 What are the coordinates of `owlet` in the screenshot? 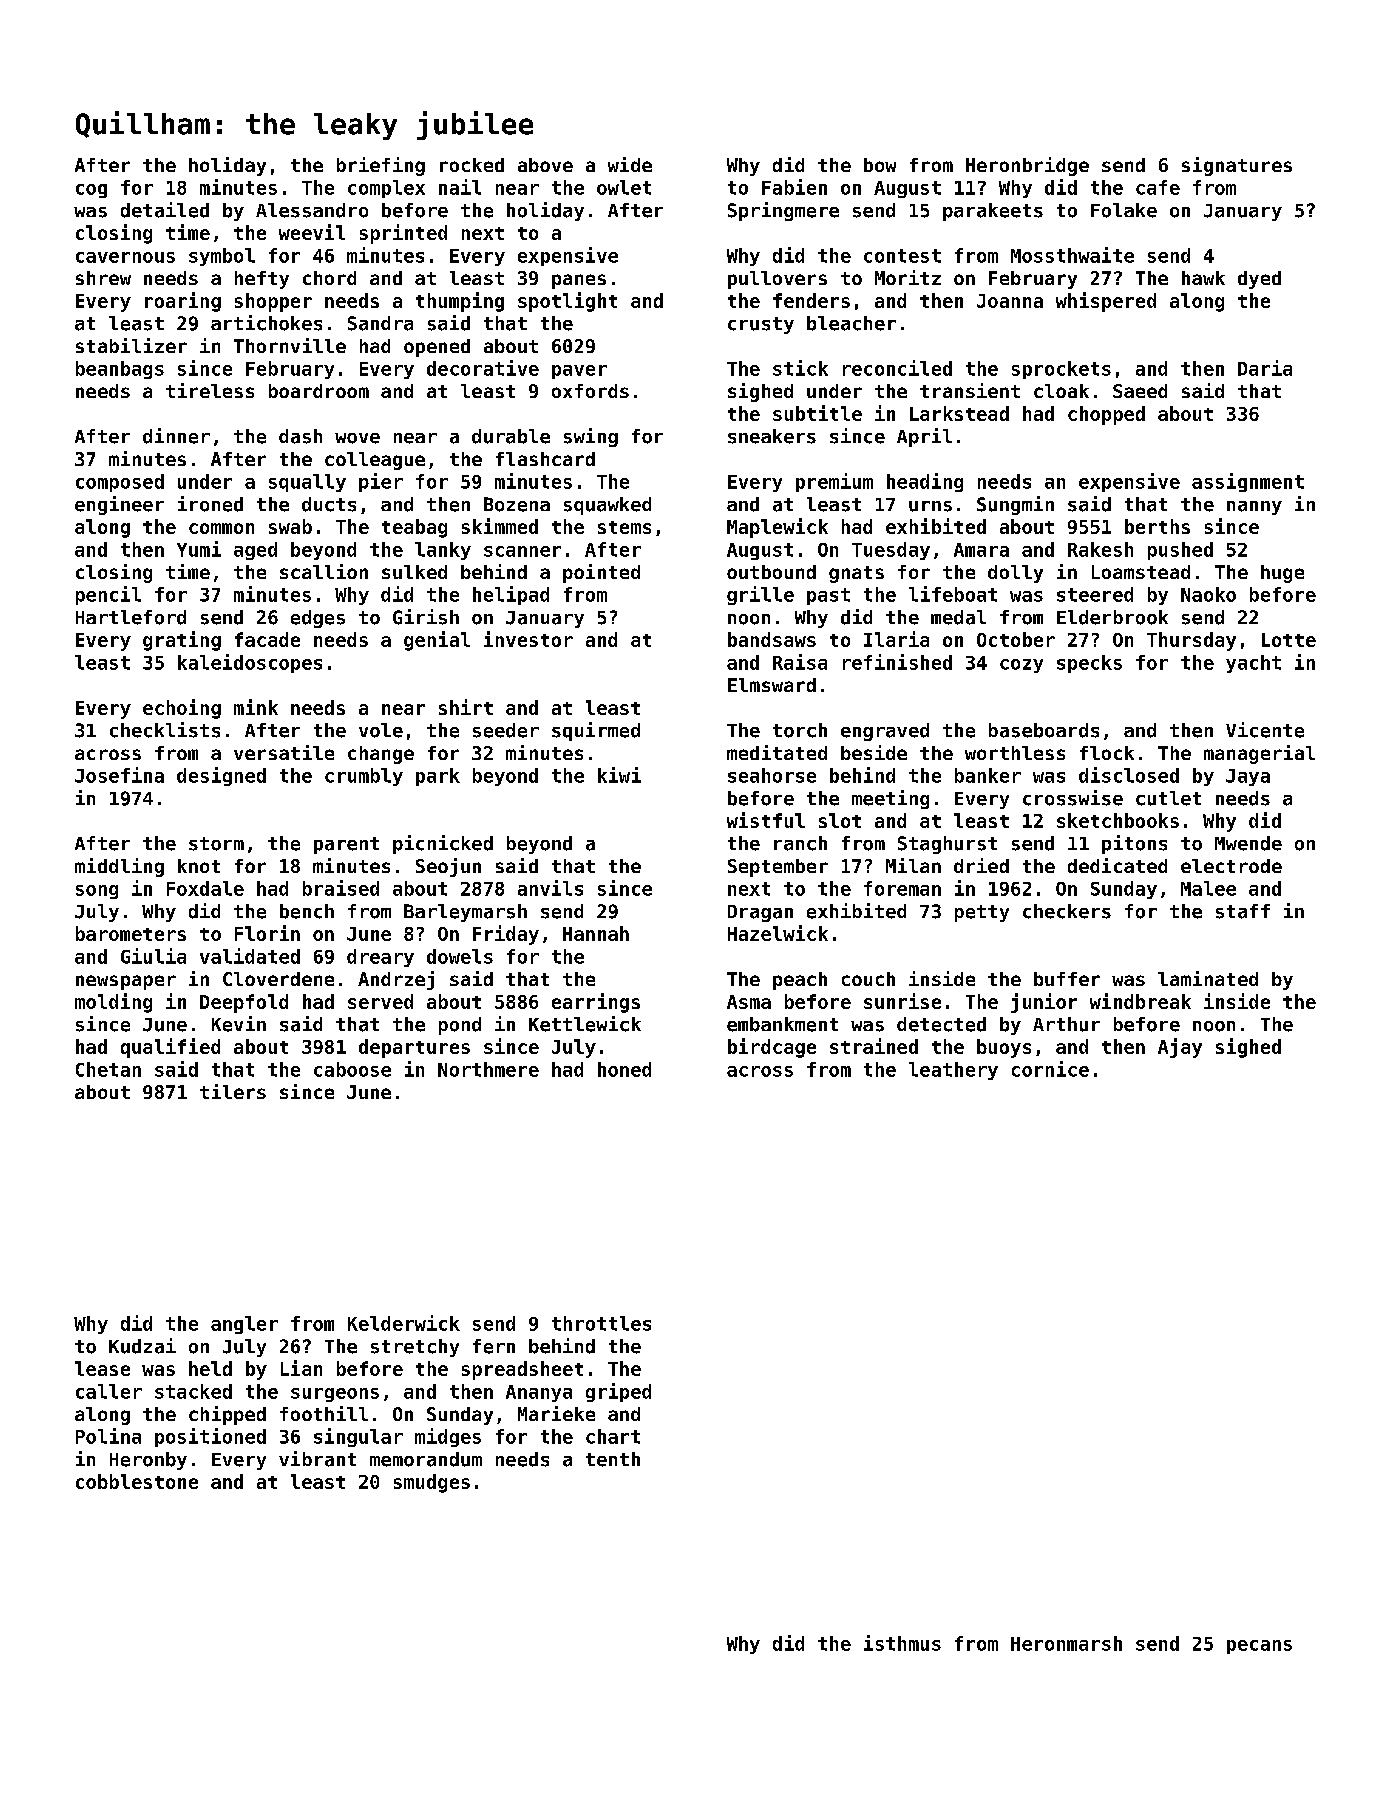 It's located at (624, 187).
